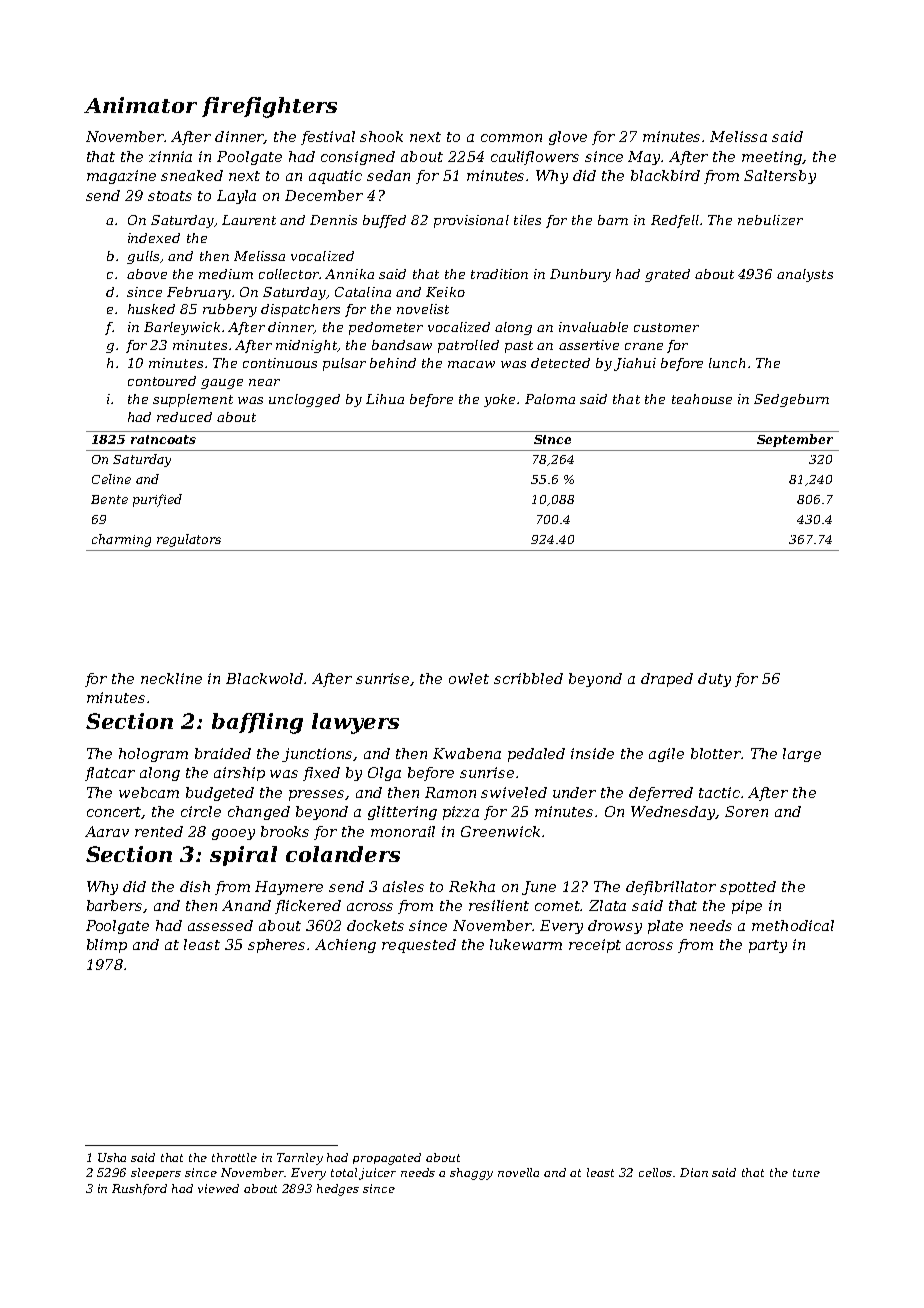  Describe the element at coordinates (511, 138) in the page. I see `common` at that location.
